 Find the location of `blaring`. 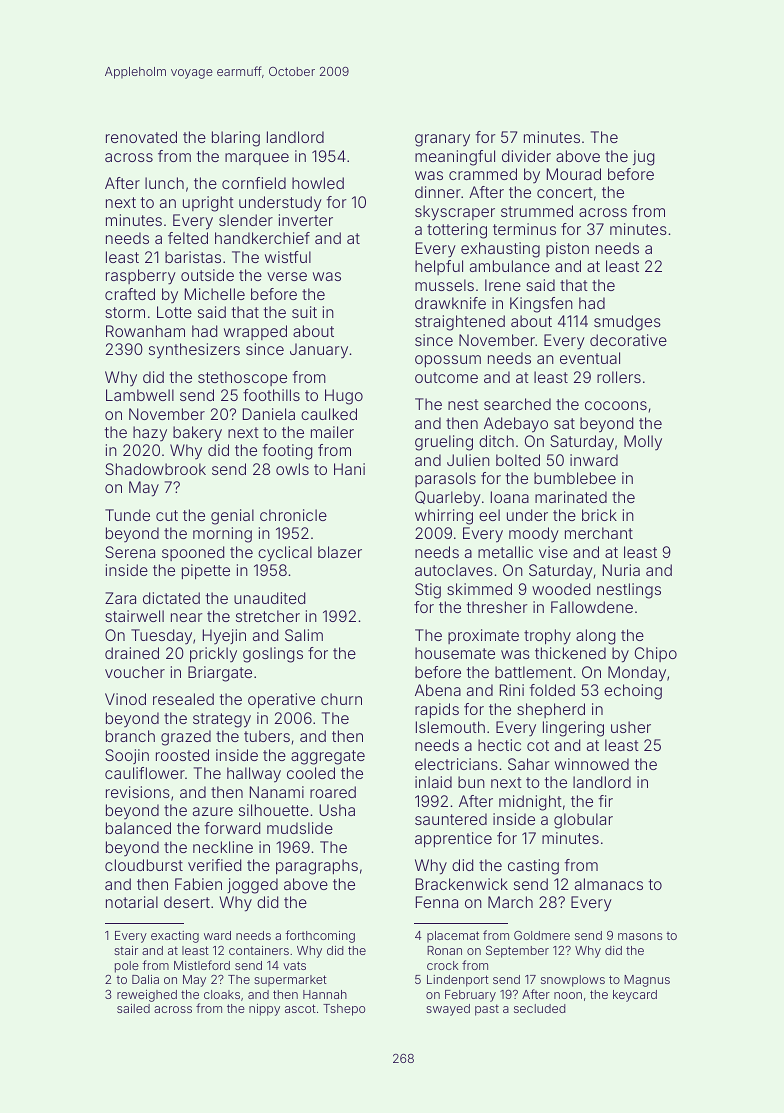

blaring is located at coordinates (236, 139).
